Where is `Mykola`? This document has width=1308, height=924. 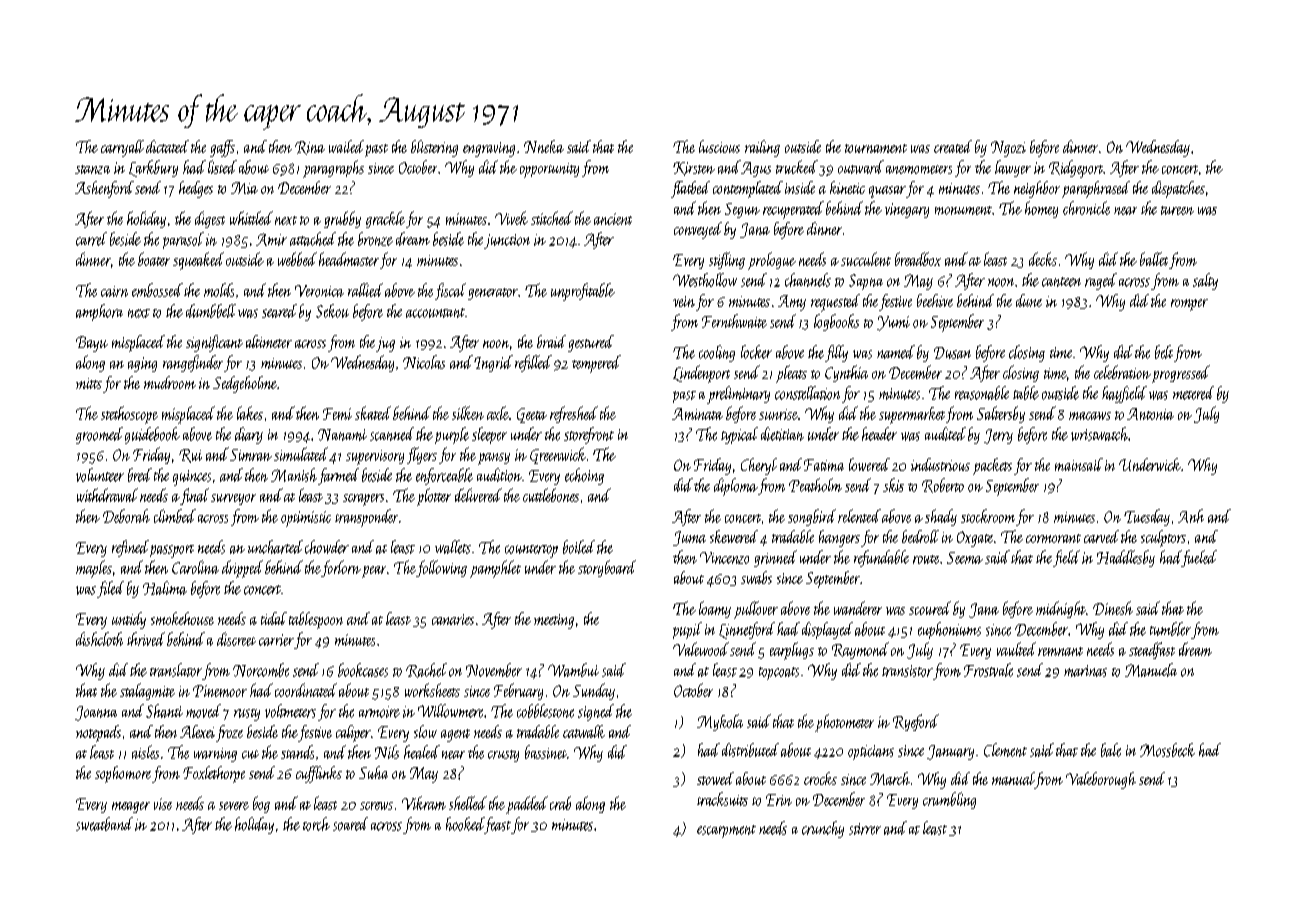 Mykola is located at coordinates (720, 722).
